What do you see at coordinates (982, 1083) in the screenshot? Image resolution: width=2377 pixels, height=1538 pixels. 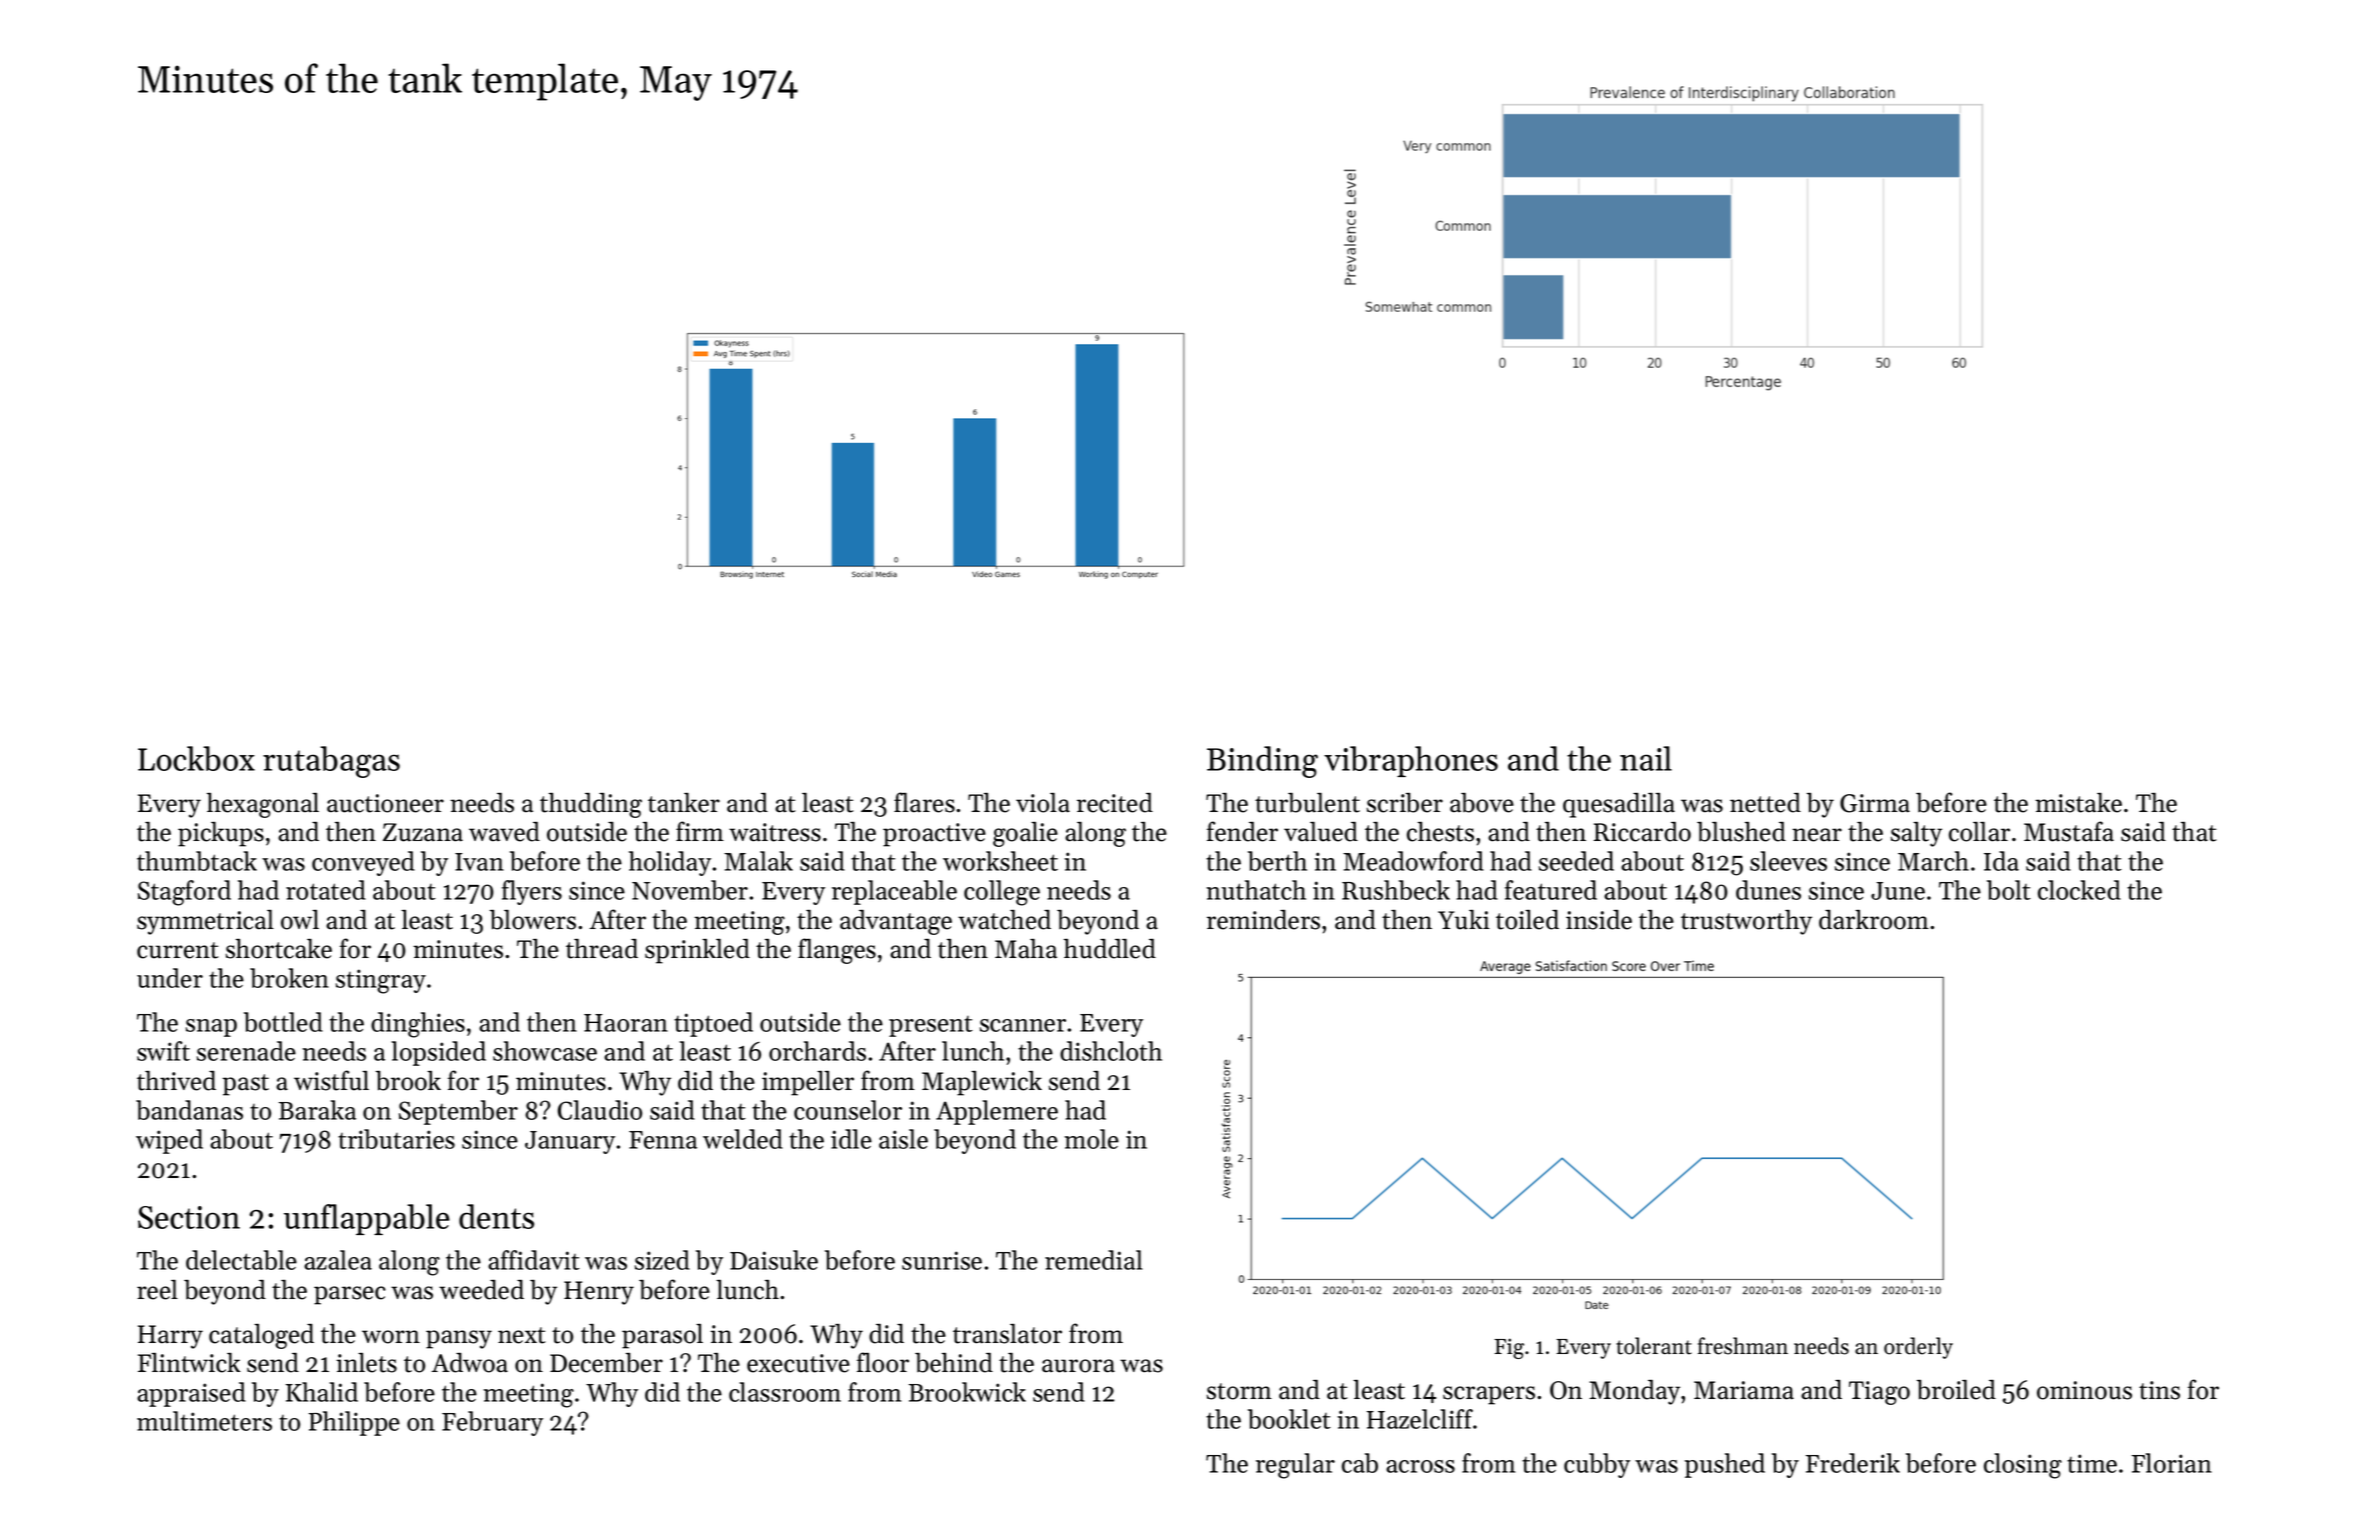 I see `Maplewick` at bounding box center [982, 1083].
